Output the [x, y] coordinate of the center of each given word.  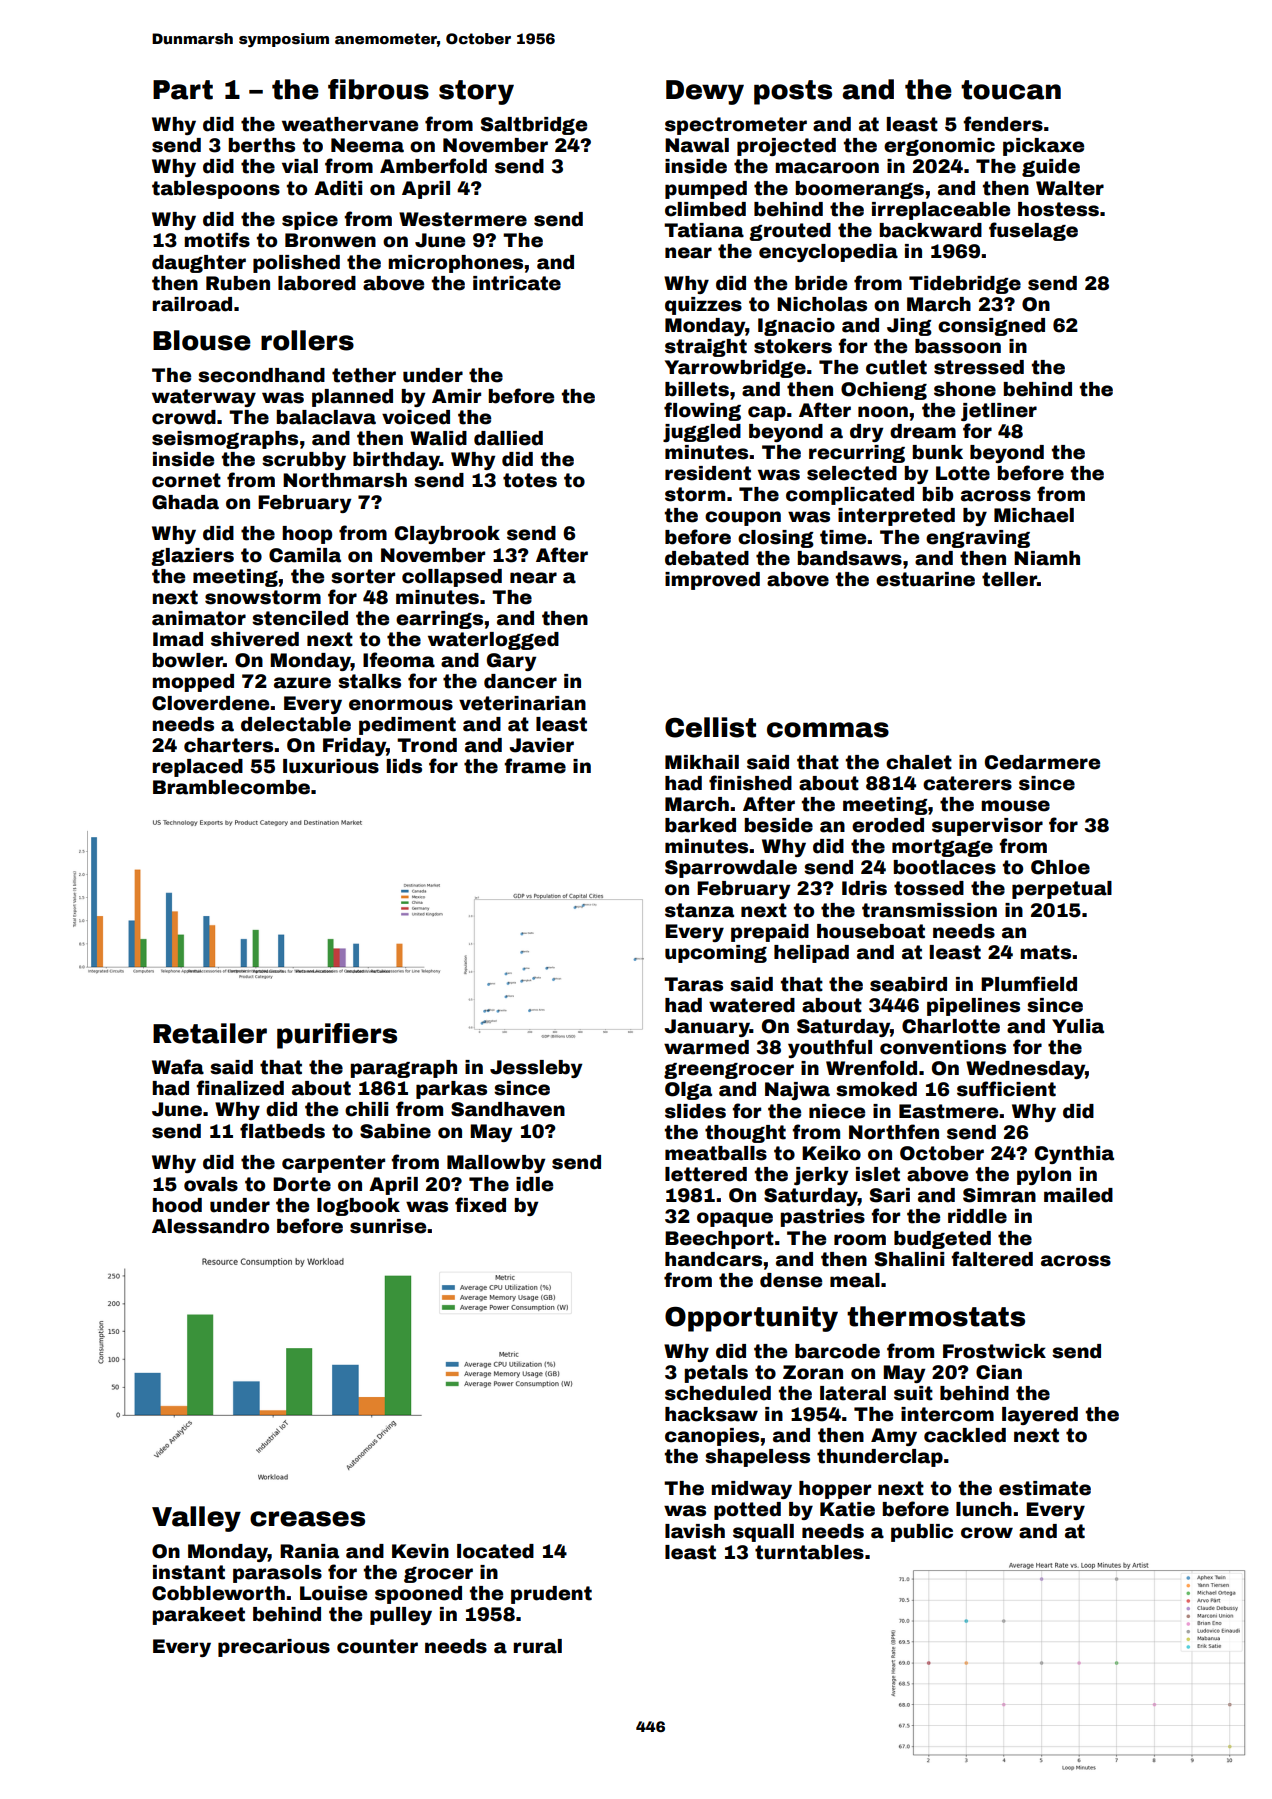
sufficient [1006, 1089]
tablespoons [216, 190]
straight [706, 348]
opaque [735, 1219]
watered [752, 1005]
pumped [706, 190]
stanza [699, 910]
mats [1045, 952]
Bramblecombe [231, 787]
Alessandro [210, 1226]
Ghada [185, 502]
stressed [979, 367]
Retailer [210, 1033]
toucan [1011, 90]
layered [1040, 1416]
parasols [277, 1574]
